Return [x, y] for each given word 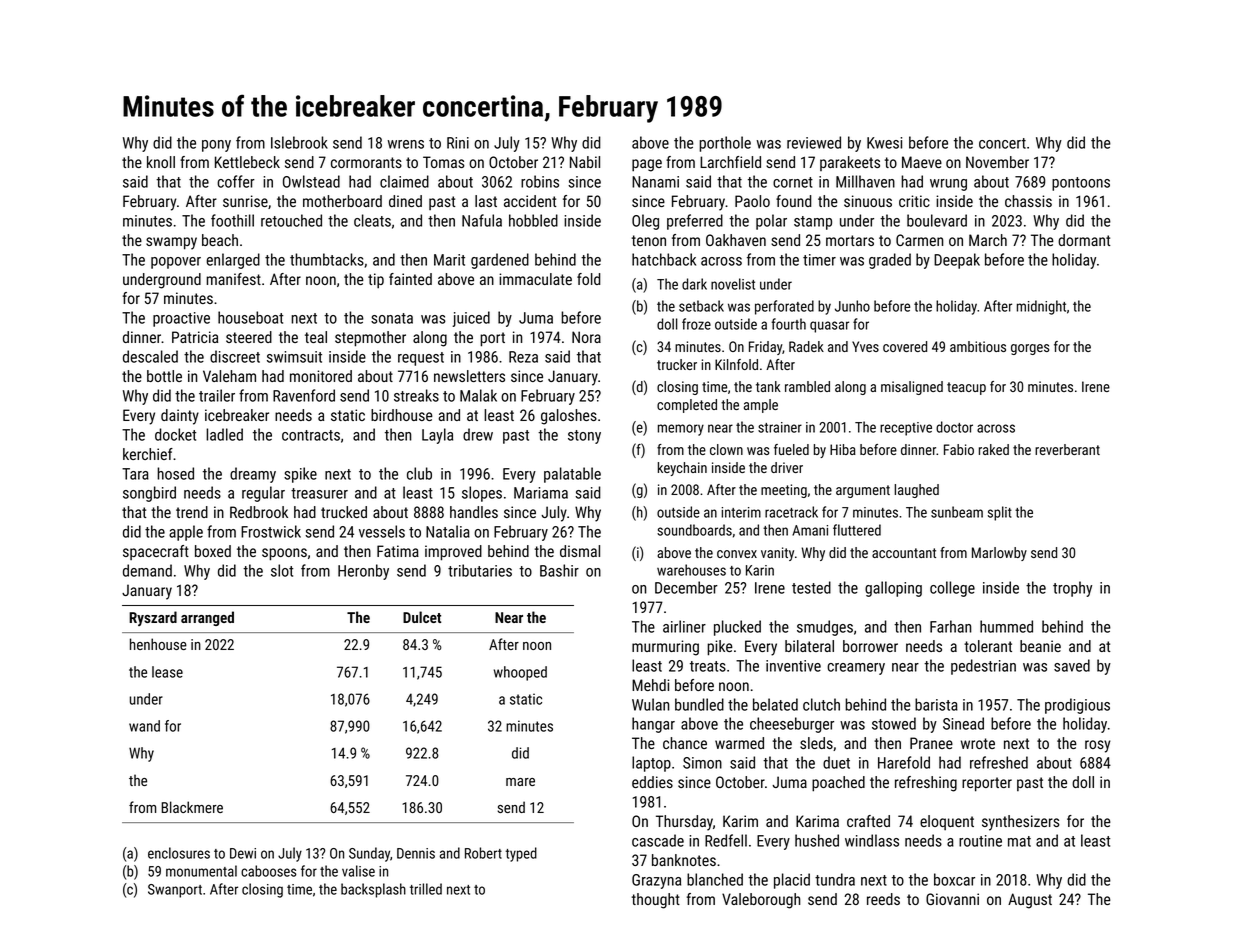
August [1030, 901]
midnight [1041, 307]
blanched [715, 879]
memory [681, 430]
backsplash [373, 890]
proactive [181, 319]
